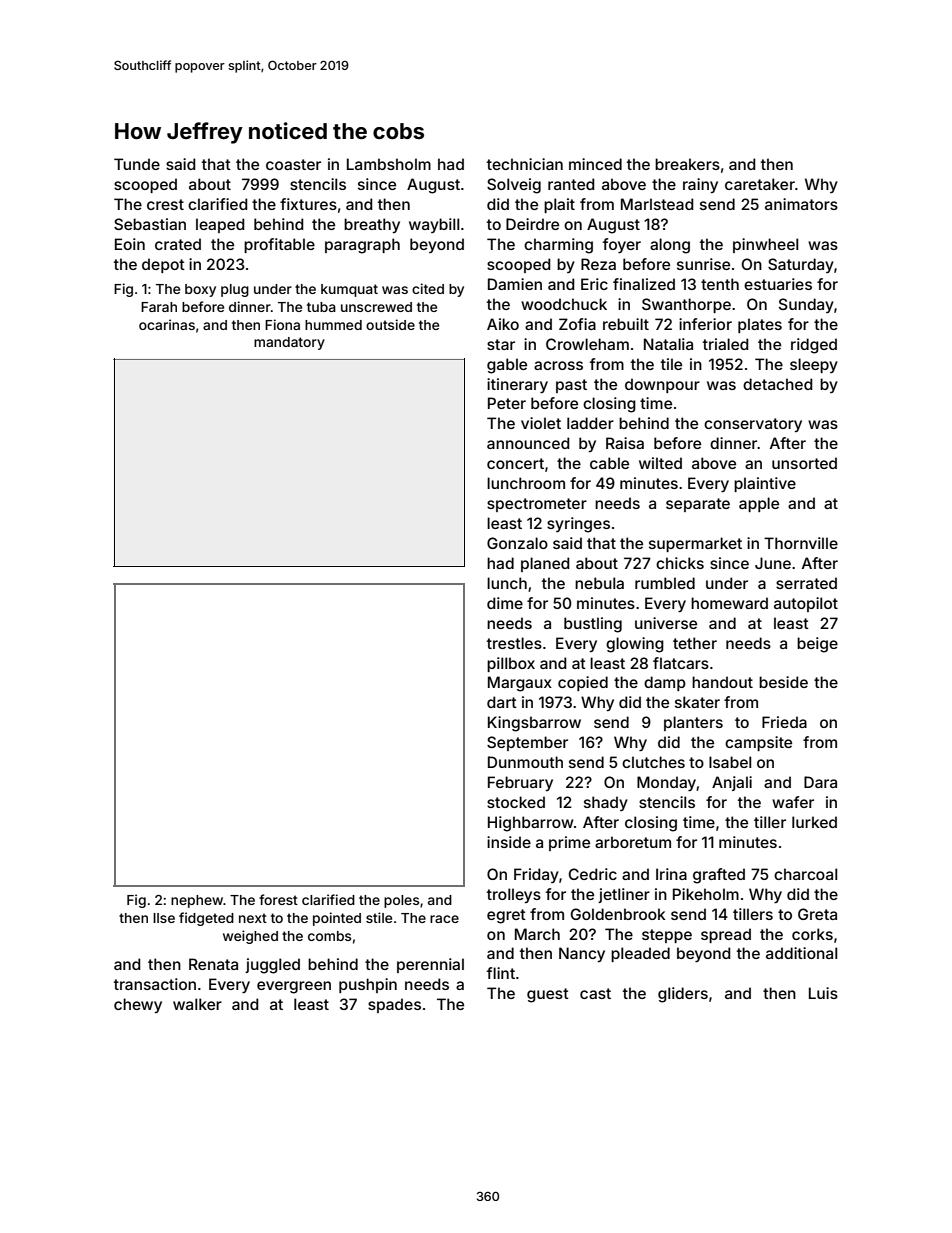 Image resolution: width=952 pixels, height=1233 pixels. I want to click on crated, so click(178, 244).
